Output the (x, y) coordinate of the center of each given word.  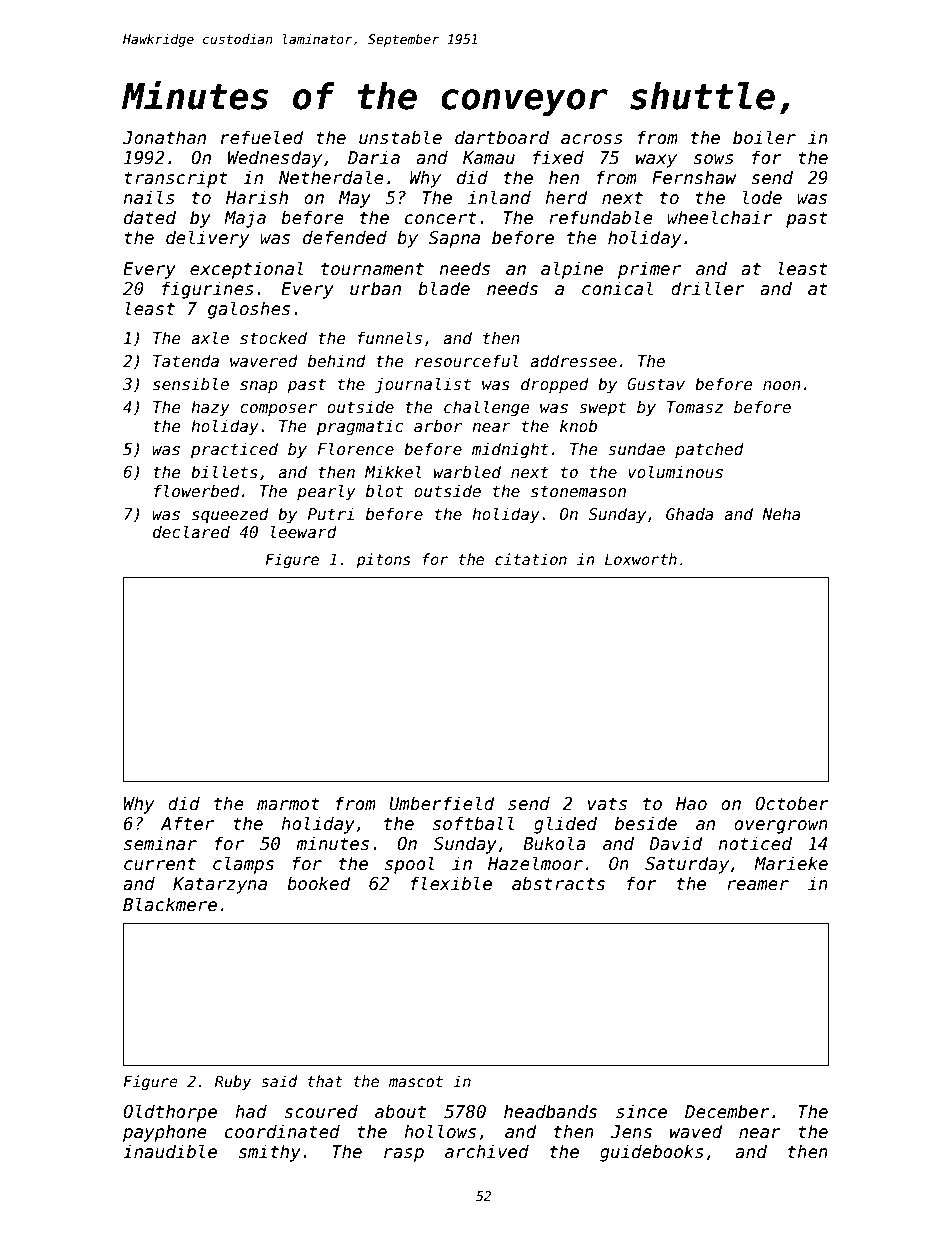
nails (149, 197)
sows (713, 159)
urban (375, 288)
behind (337, 360)
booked (319, 883)
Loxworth (641, 559)
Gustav (656, 384)
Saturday (687, 865)
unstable (400, 137)
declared (191, 532)
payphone (165, 1133)
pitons (383, 560)
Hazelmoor (535, 863)
